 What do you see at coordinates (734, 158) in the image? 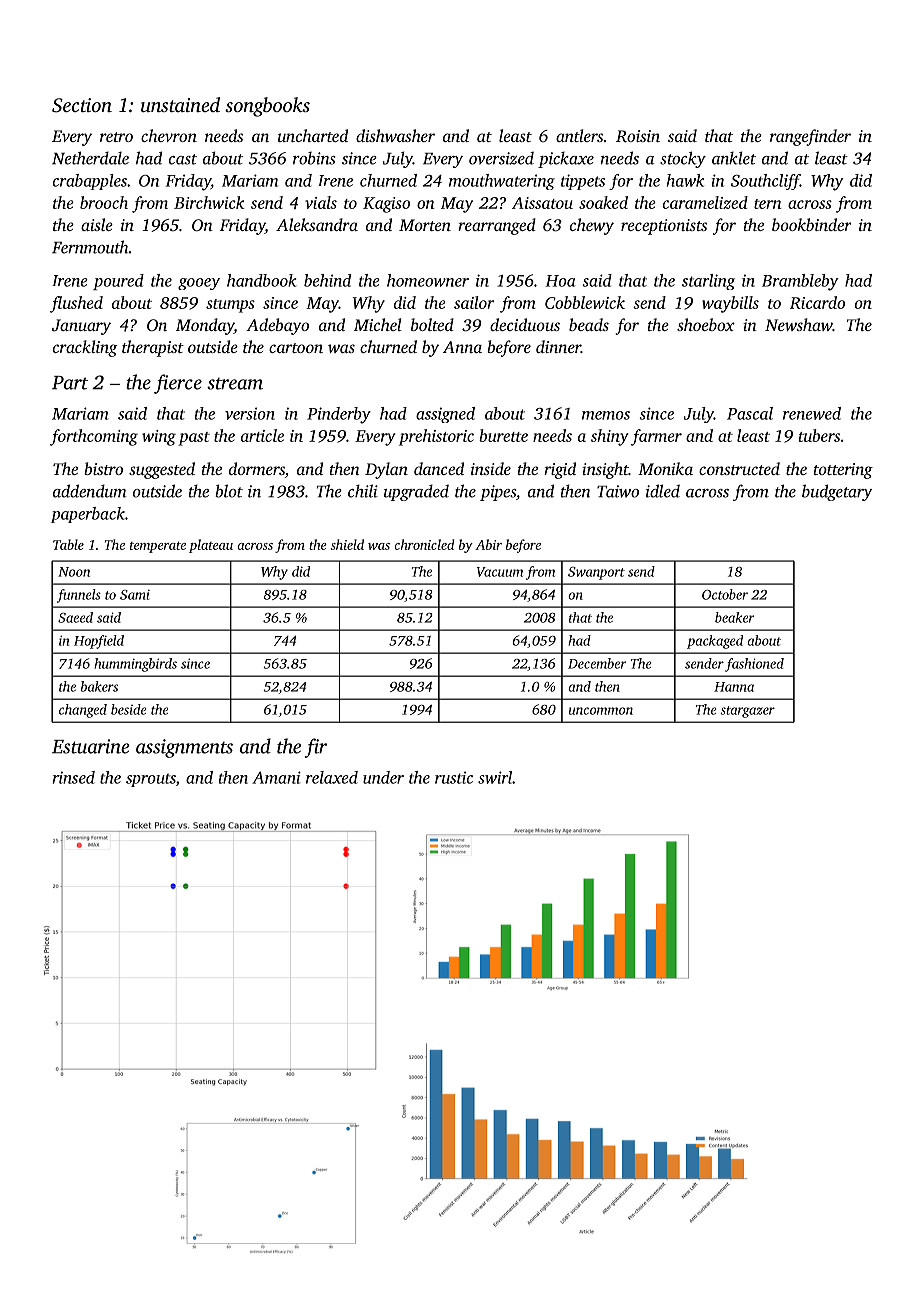
I see `anklet` at bounding box center [734, 158].
